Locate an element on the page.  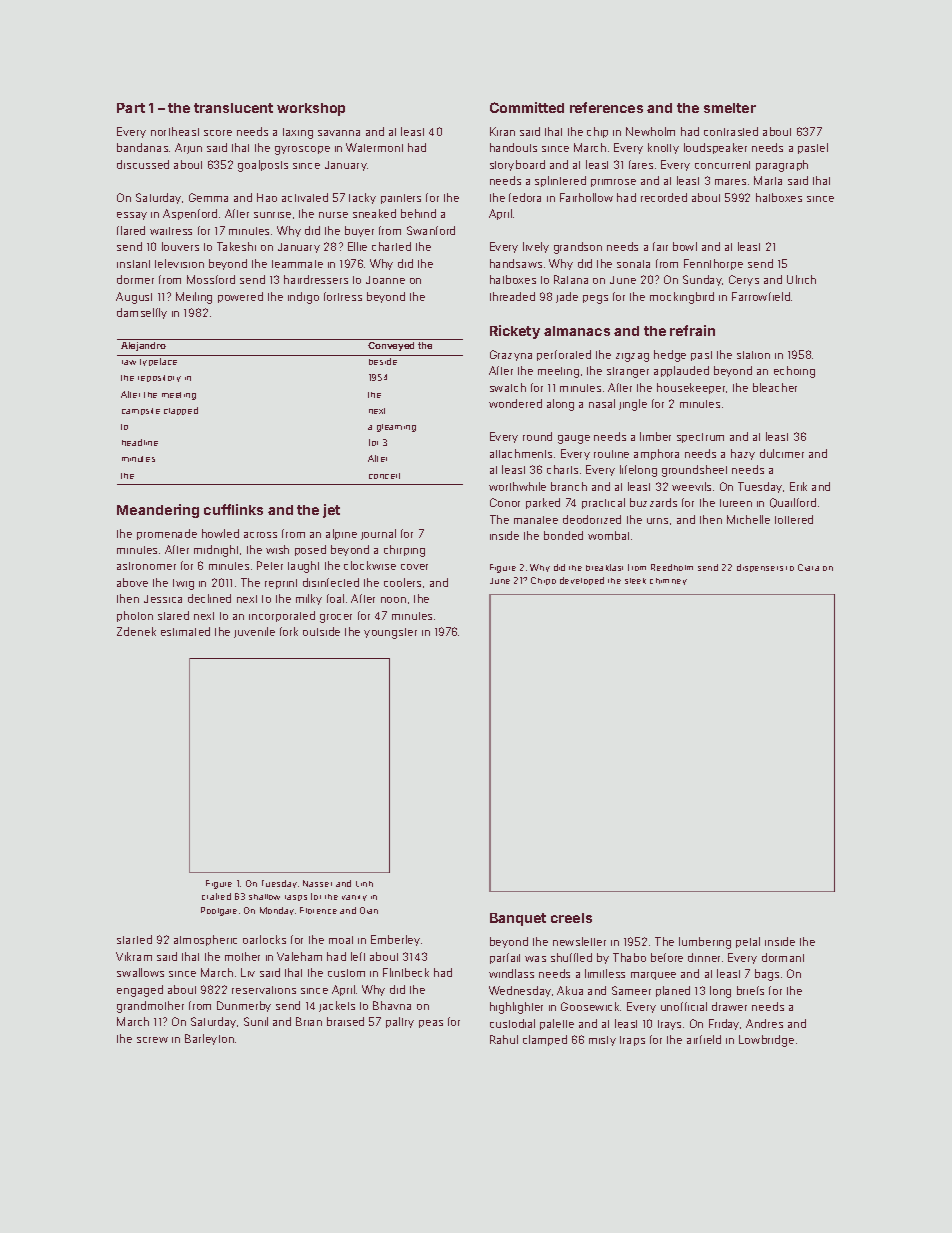
Committed is located at coordinates (527, 107).
